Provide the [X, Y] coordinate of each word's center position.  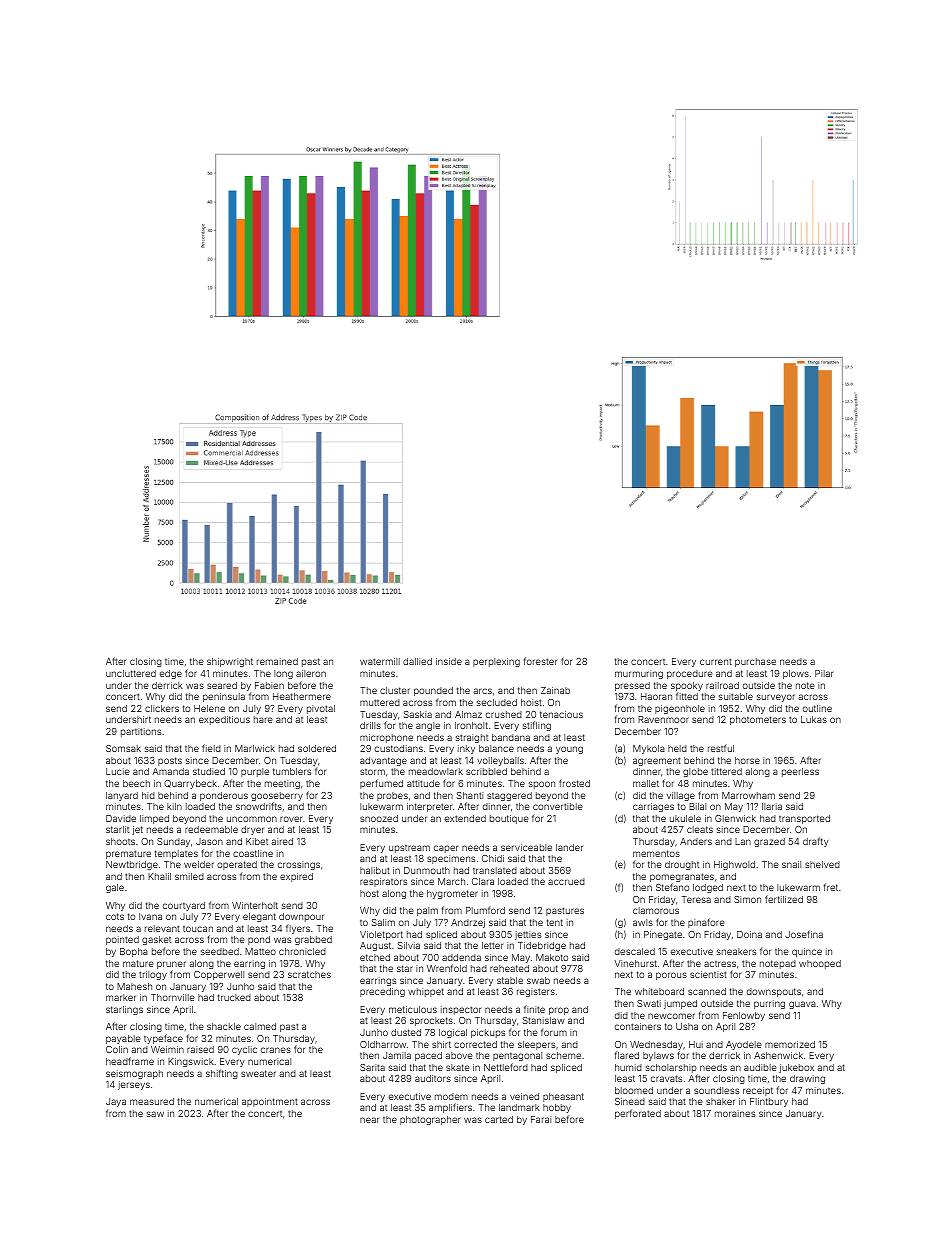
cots [115, 916]
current [716, 661]
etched [375, 957]
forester [541, 661]
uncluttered [131, 673]
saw [155, 1114]
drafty [816, 842]
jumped [680, 1004]
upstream [409, 849]
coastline [253, 853]
